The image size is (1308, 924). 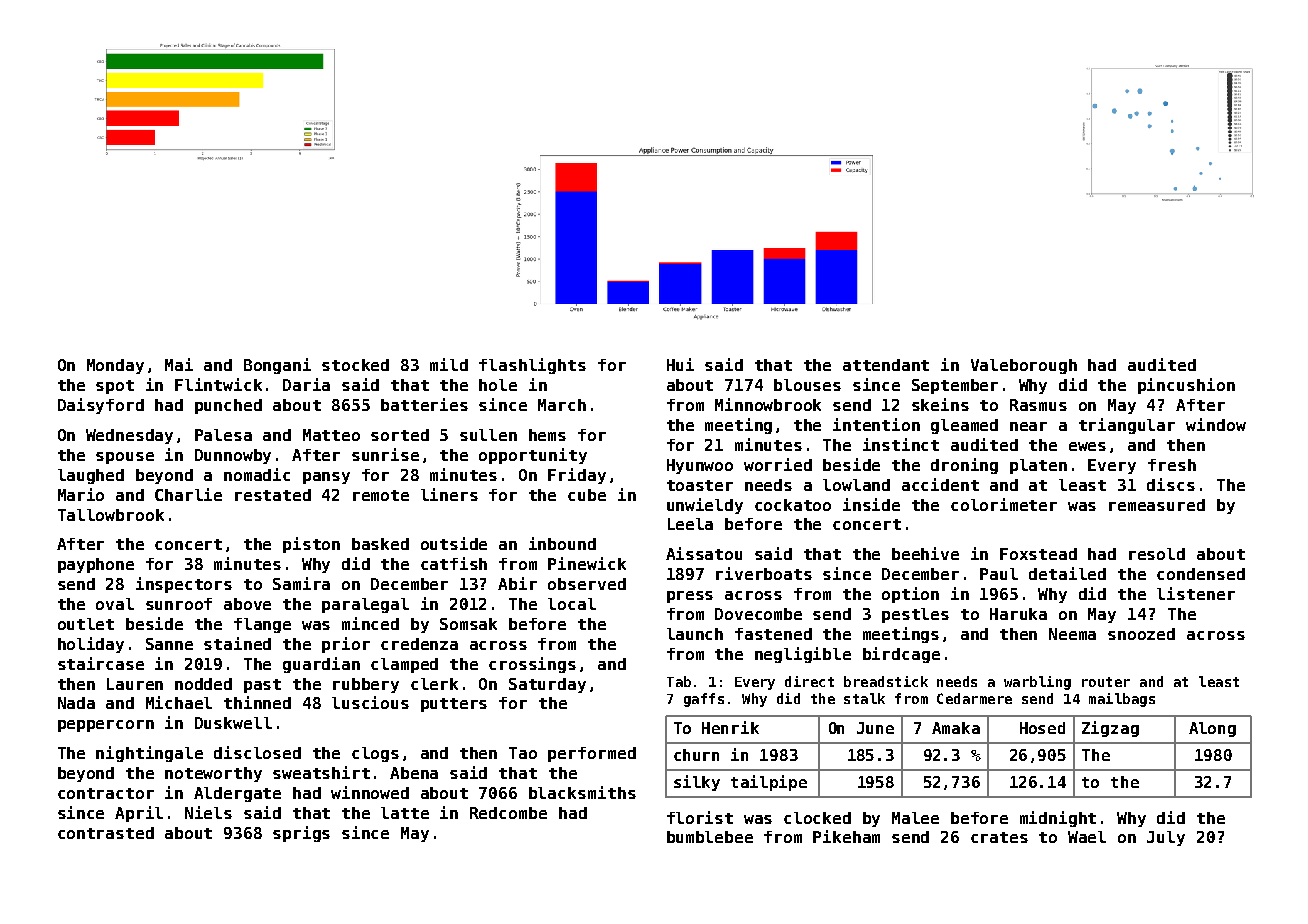 I want to click on remote, so click(x=381, y=495).
